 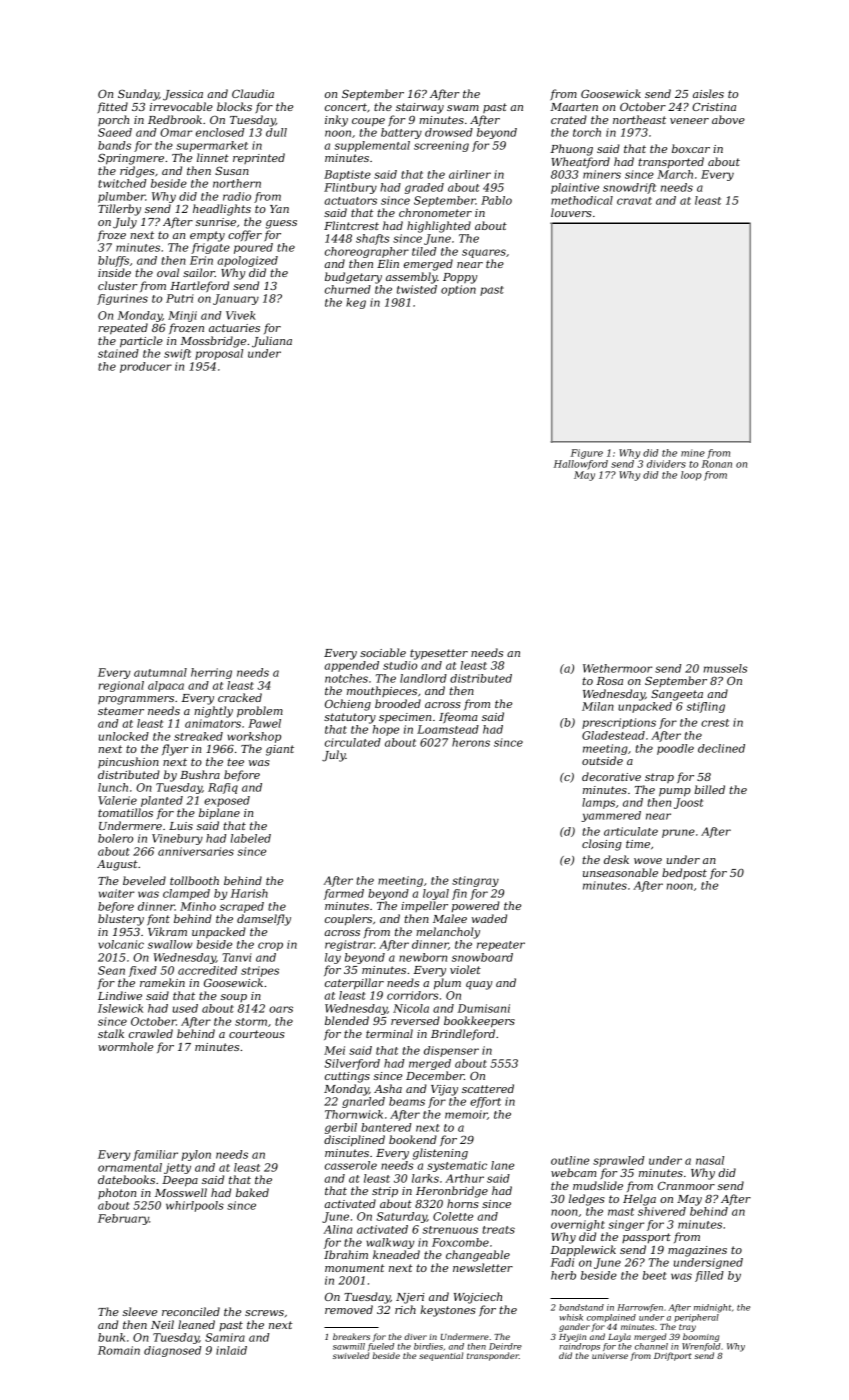 What do you see at coordinates (272, 342) in the document?
I see `Juliana` at bounding box center [272, 342].
